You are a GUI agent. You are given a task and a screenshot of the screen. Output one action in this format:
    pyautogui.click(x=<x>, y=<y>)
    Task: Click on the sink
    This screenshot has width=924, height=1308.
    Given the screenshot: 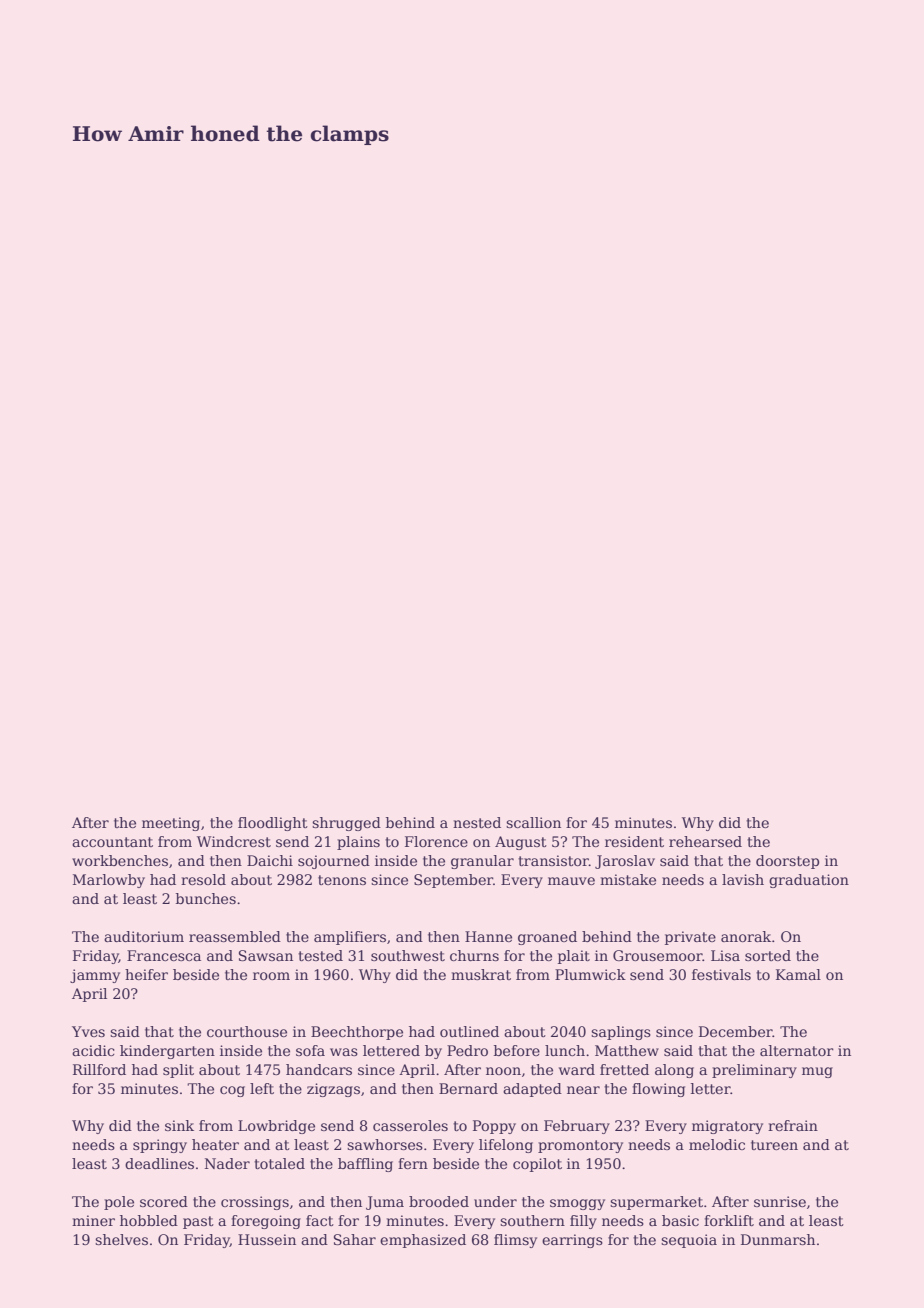 What is the action you would take?
    pyautogui.click(x=179, y=1125)
